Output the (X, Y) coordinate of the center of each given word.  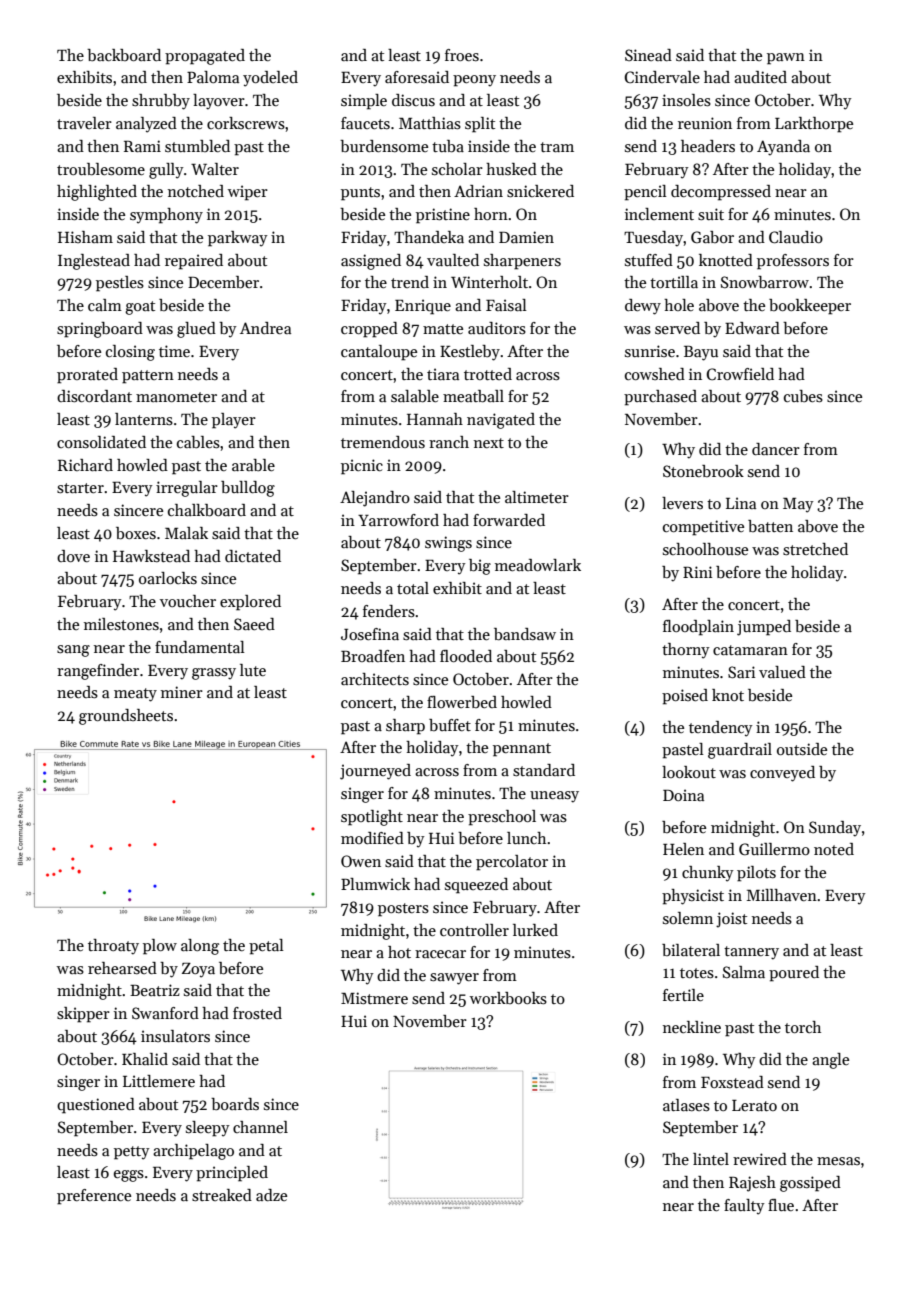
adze (271, 1195)
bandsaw (525, 634)
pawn (786, 59)
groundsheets (126, 717)
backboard (124, 55)
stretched (815, 549)
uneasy (554, 797)
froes (462, 55)
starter (80, 488)
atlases (686, 1105)
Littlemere (159, 1081)
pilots (756, 874)
